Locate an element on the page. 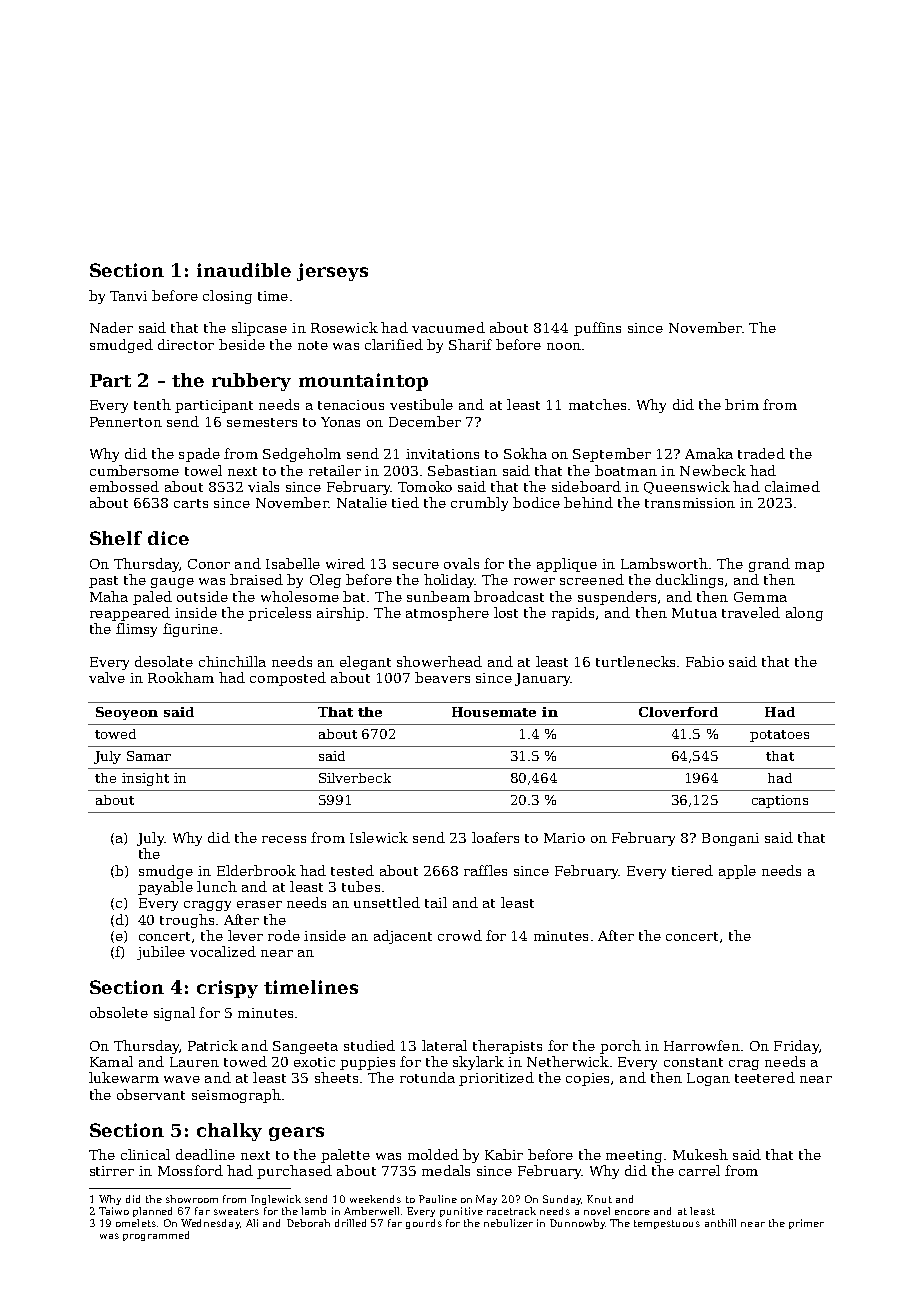 The height and width of the document is (1308, 924). rower is located at coordinates (534, 581).
